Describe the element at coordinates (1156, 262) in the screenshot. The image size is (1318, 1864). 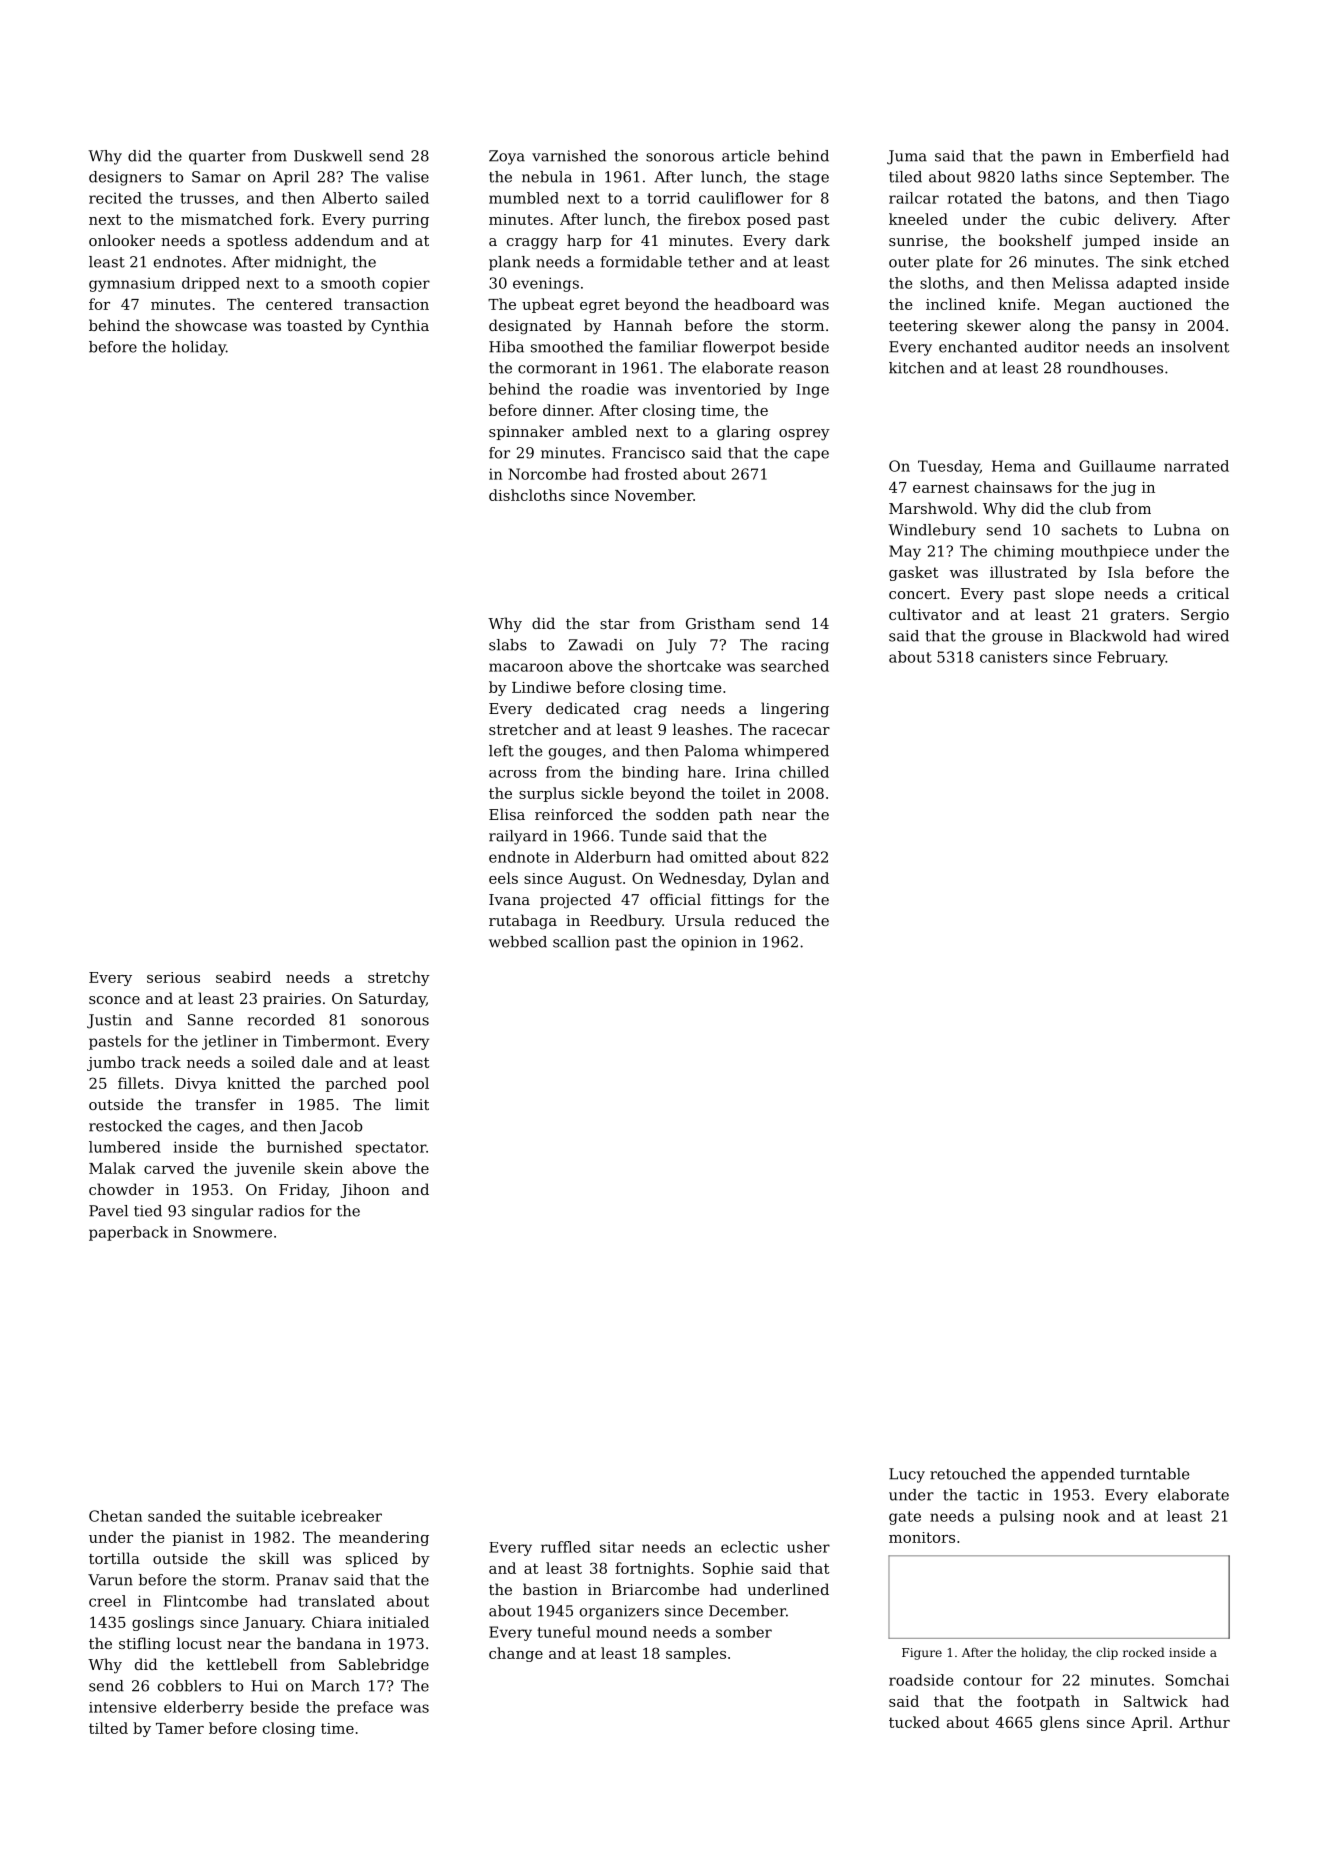
I see `sink` at that location.
